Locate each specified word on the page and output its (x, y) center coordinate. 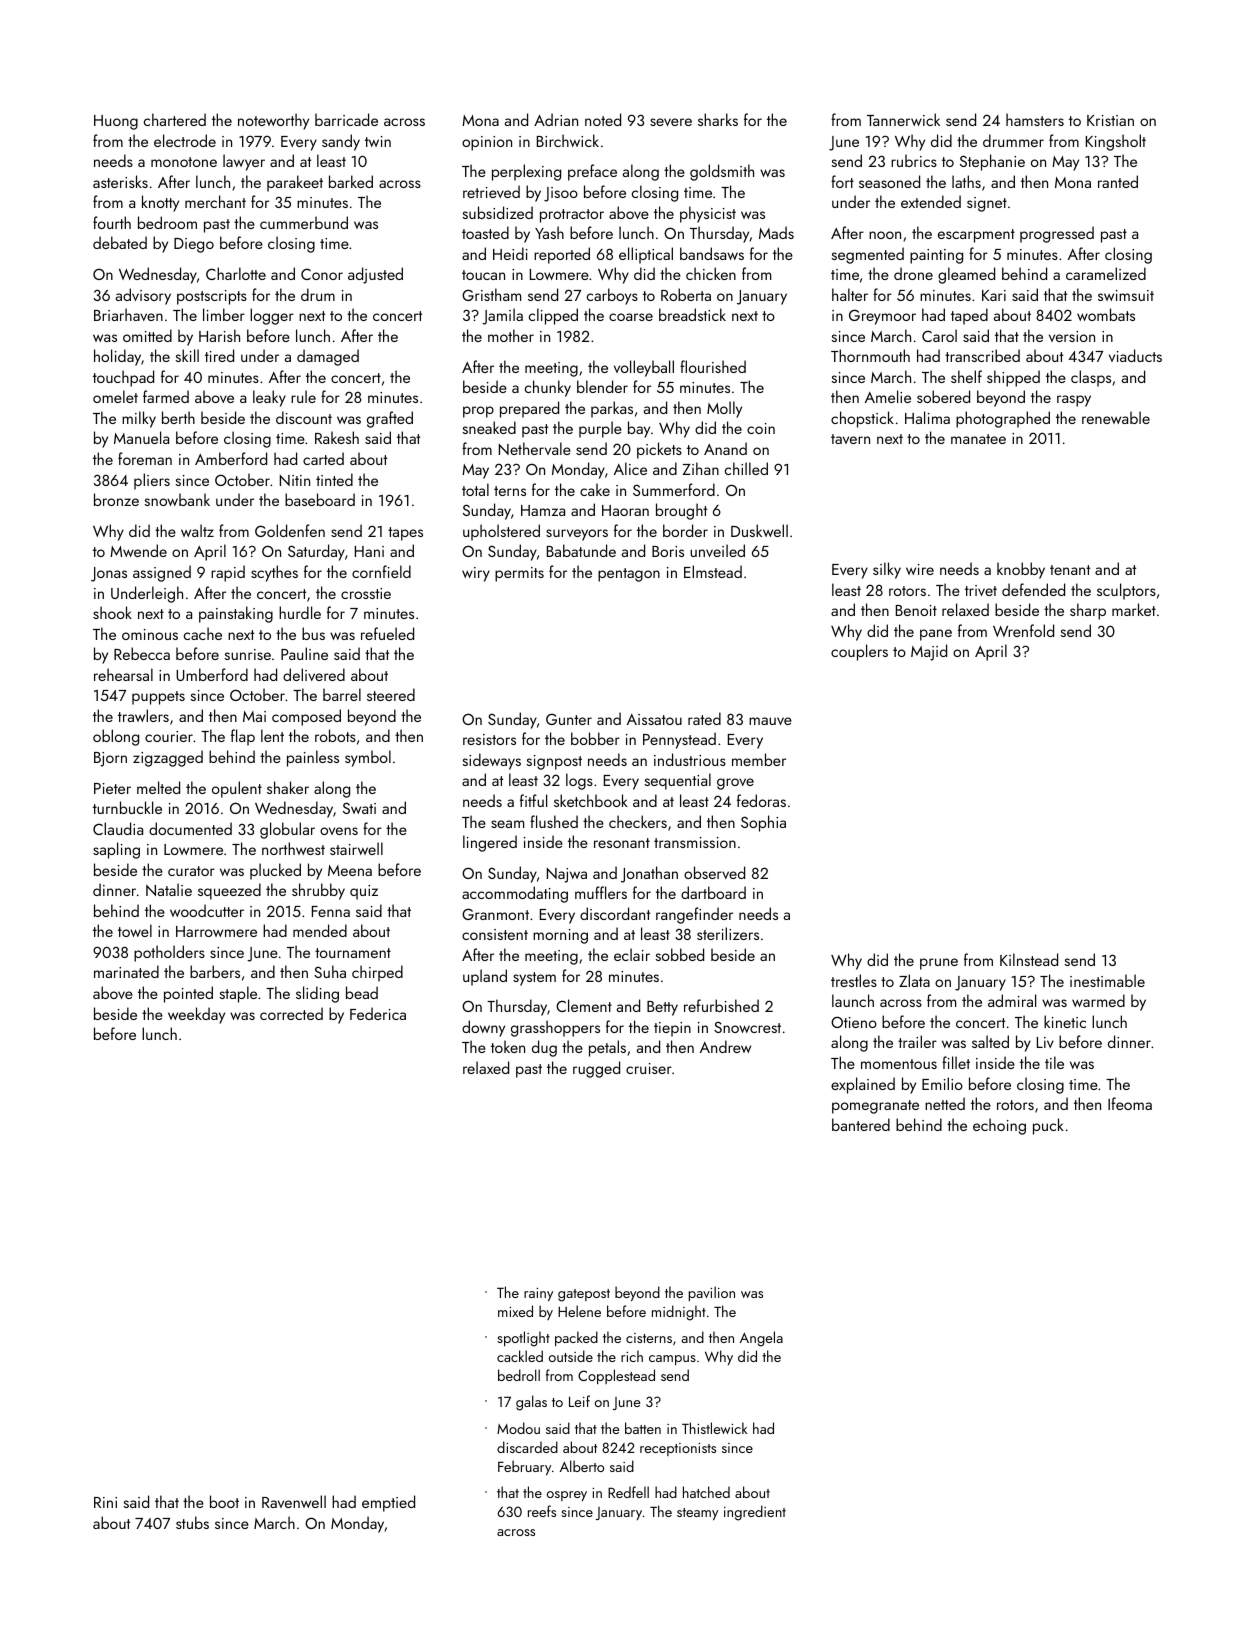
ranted (1118, 181)
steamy (697, 1514)
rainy (538, 1294)
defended (1033, 589)
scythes (274, 573)
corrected (291, 1013)
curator (191, 871)
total (475, 489)
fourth (112, 222)
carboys (612, 296)
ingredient (755, 1513)
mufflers (601, 892)
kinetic (1065, 1021)
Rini (105, 1502)
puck (1048, 1126)
